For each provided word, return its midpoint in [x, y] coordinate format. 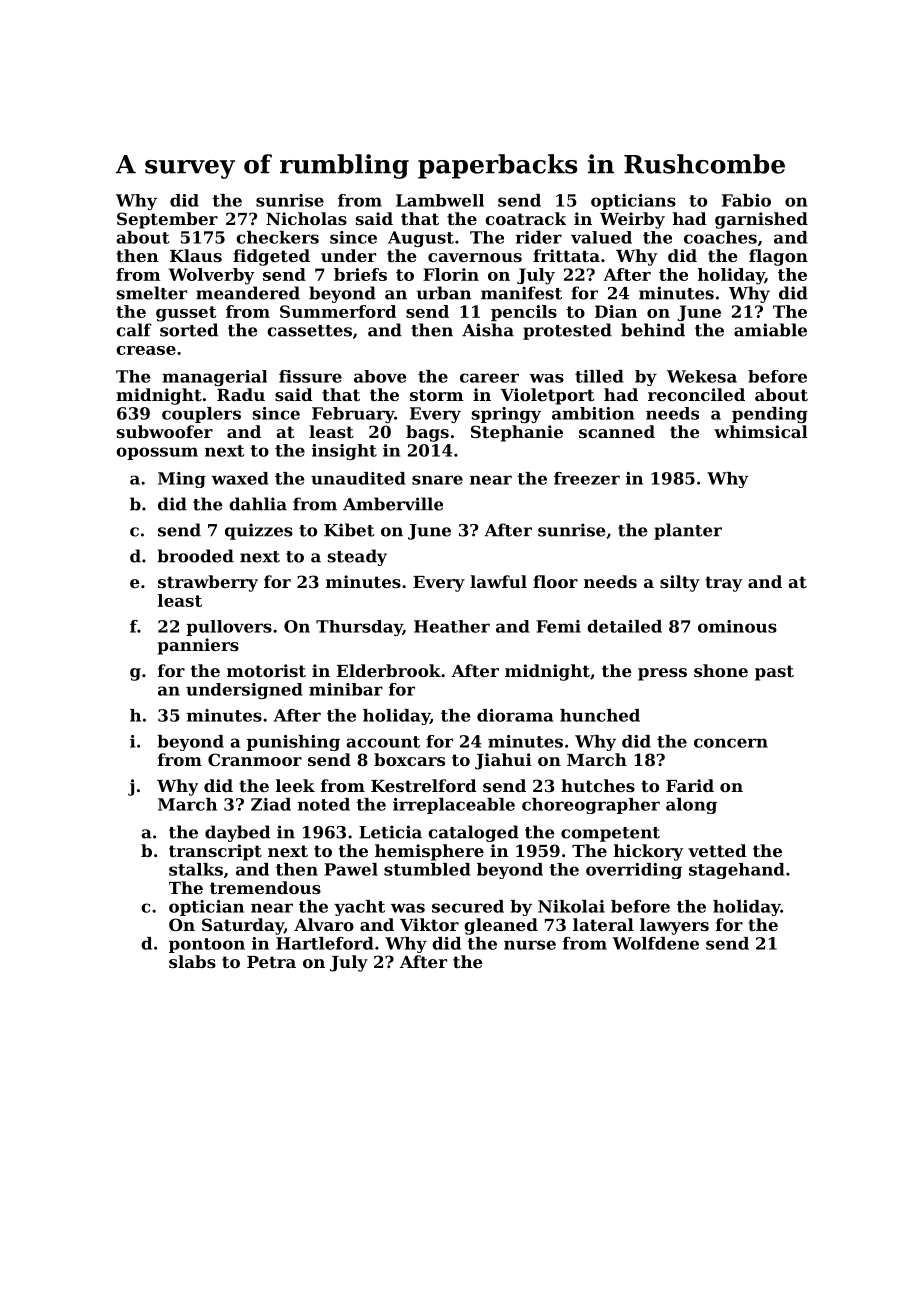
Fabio [746, 200]
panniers [198, 646]
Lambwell [440, 200]
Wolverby [212, 276]
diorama [515, 715]
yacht [359, 908]
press [662, 674]
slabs [192, 961]
